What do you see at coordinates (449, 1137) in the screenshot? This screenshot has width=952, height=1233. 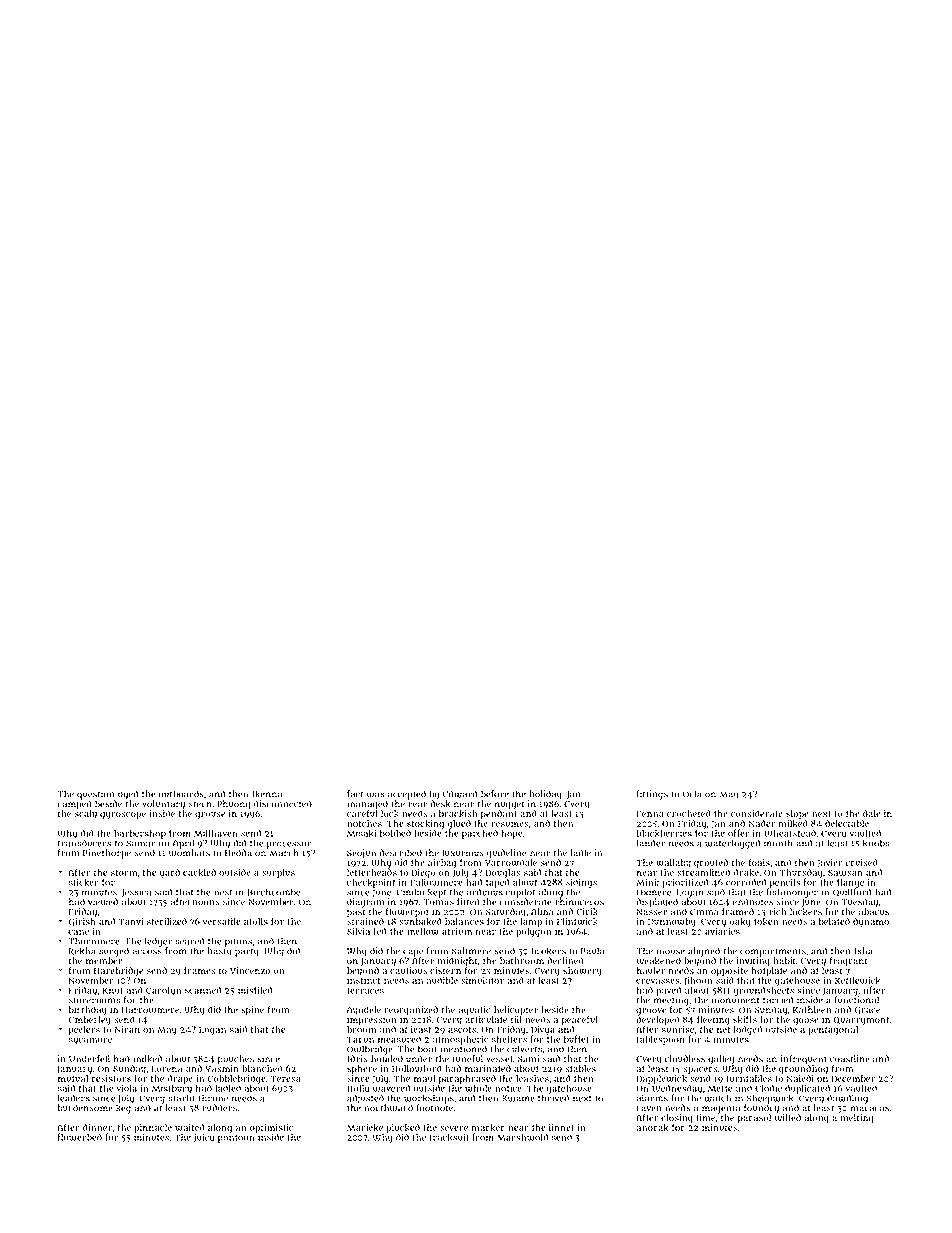 I see `tracksuit` at bounding box center [449, 1137].
